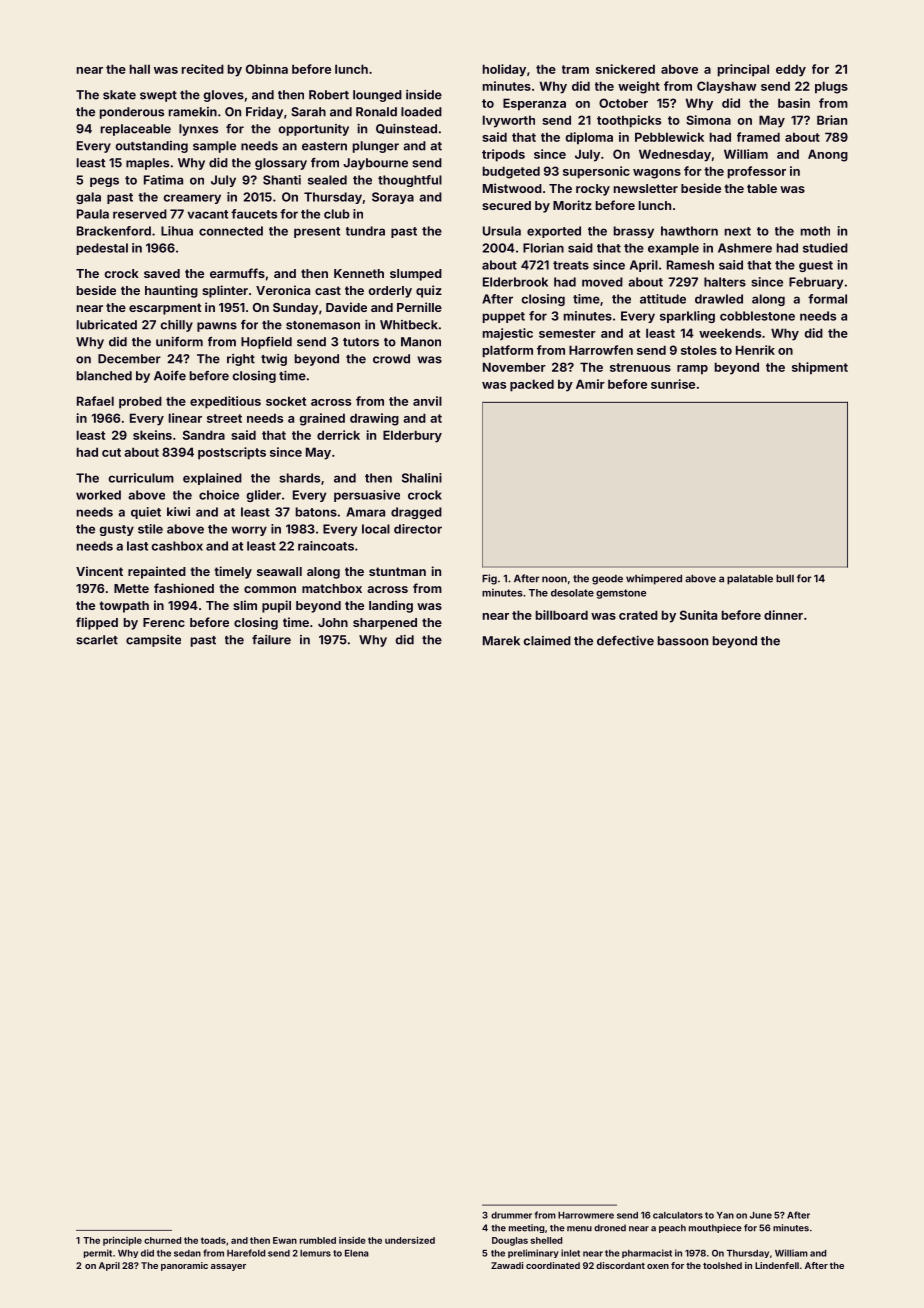 The image size is (924, 1308). I want to click on hall, so click(140, 69).
